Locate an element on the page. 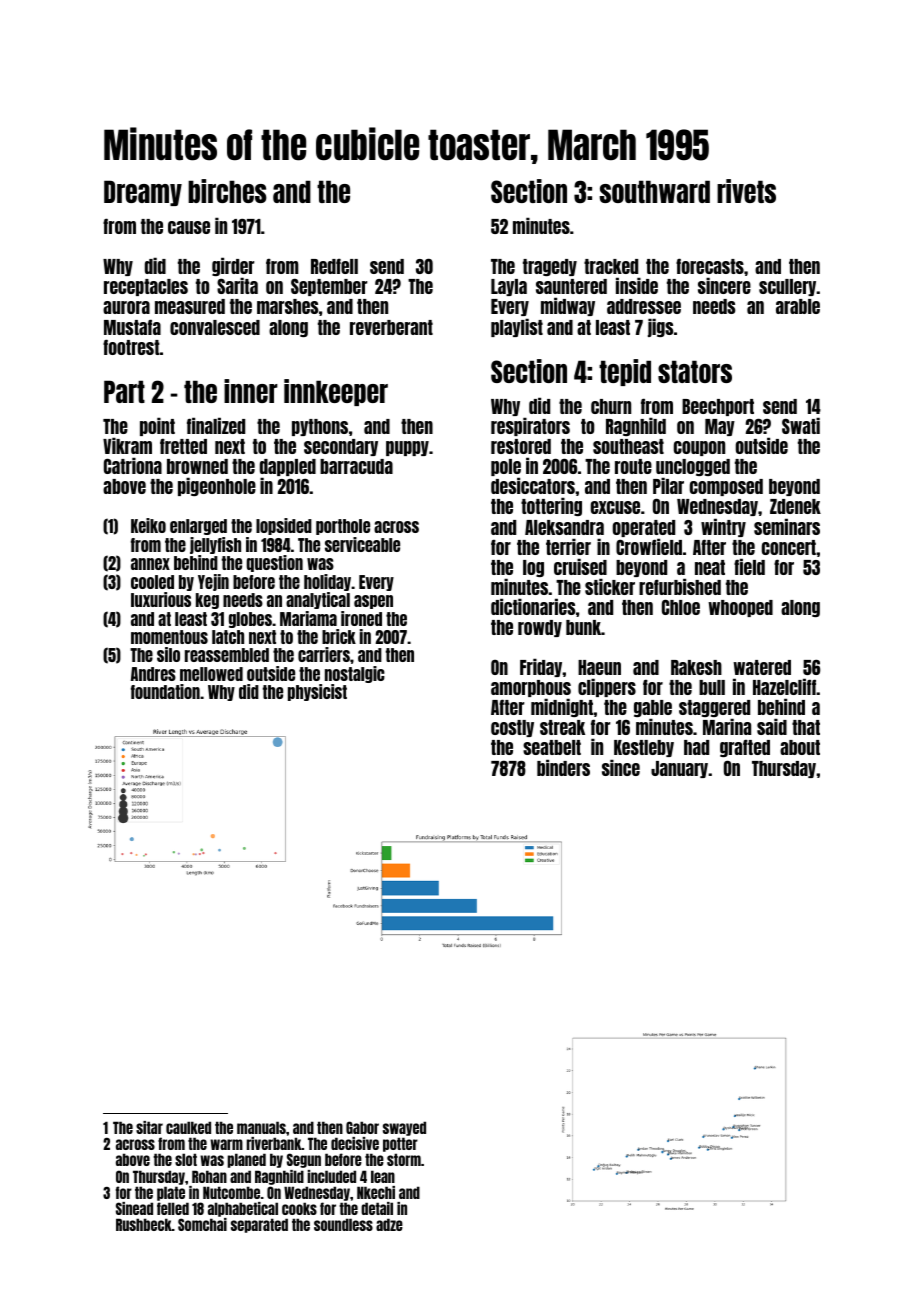 Image resolution: width=924 pixels, height=1311 pixels. Gabor is located at coordinates (362, 1127).
